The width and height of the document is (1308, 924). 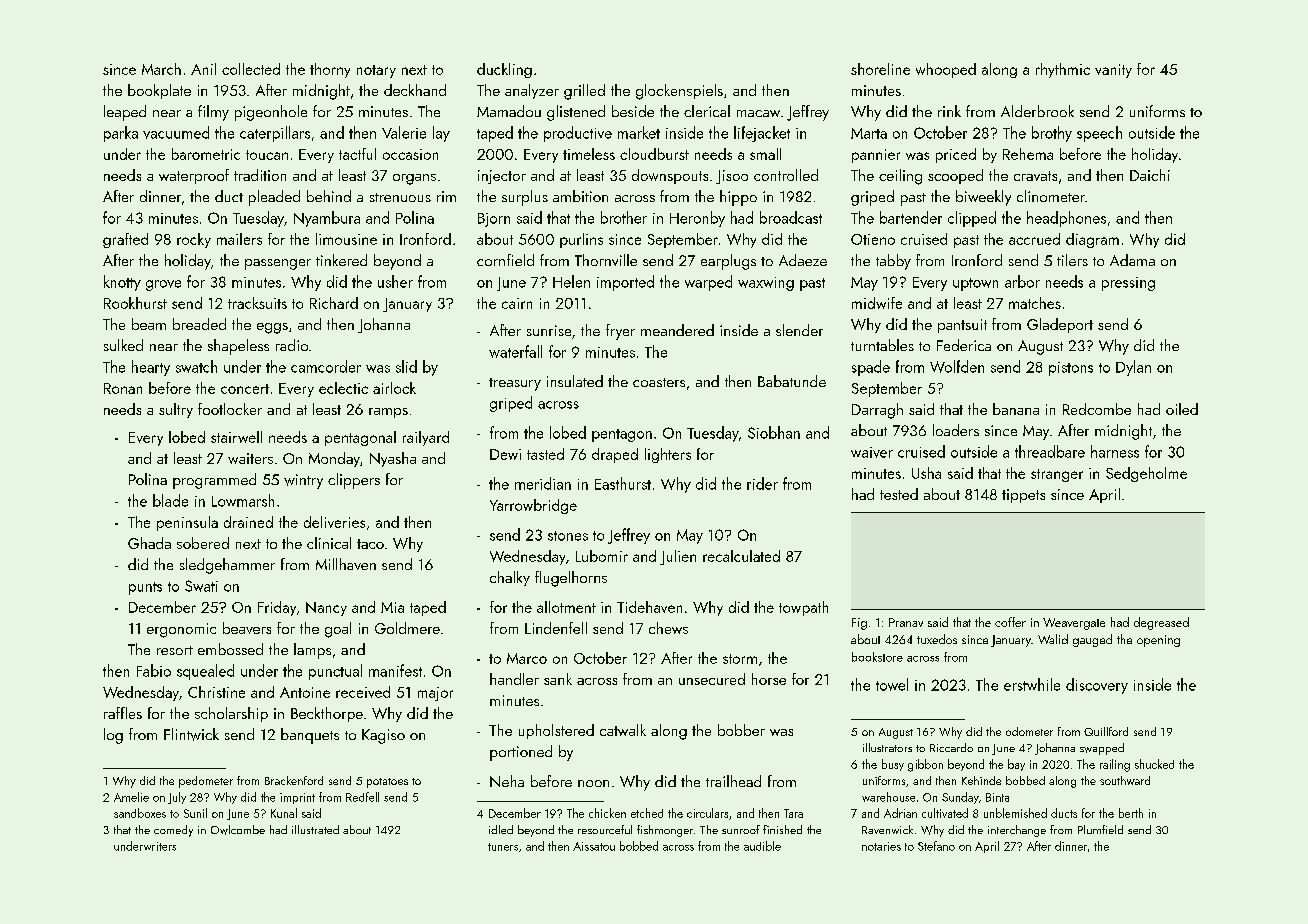 What do you see at coordinates (1182, 409) in the document?
I see `oiled` at bounding box center [1182, 409].
